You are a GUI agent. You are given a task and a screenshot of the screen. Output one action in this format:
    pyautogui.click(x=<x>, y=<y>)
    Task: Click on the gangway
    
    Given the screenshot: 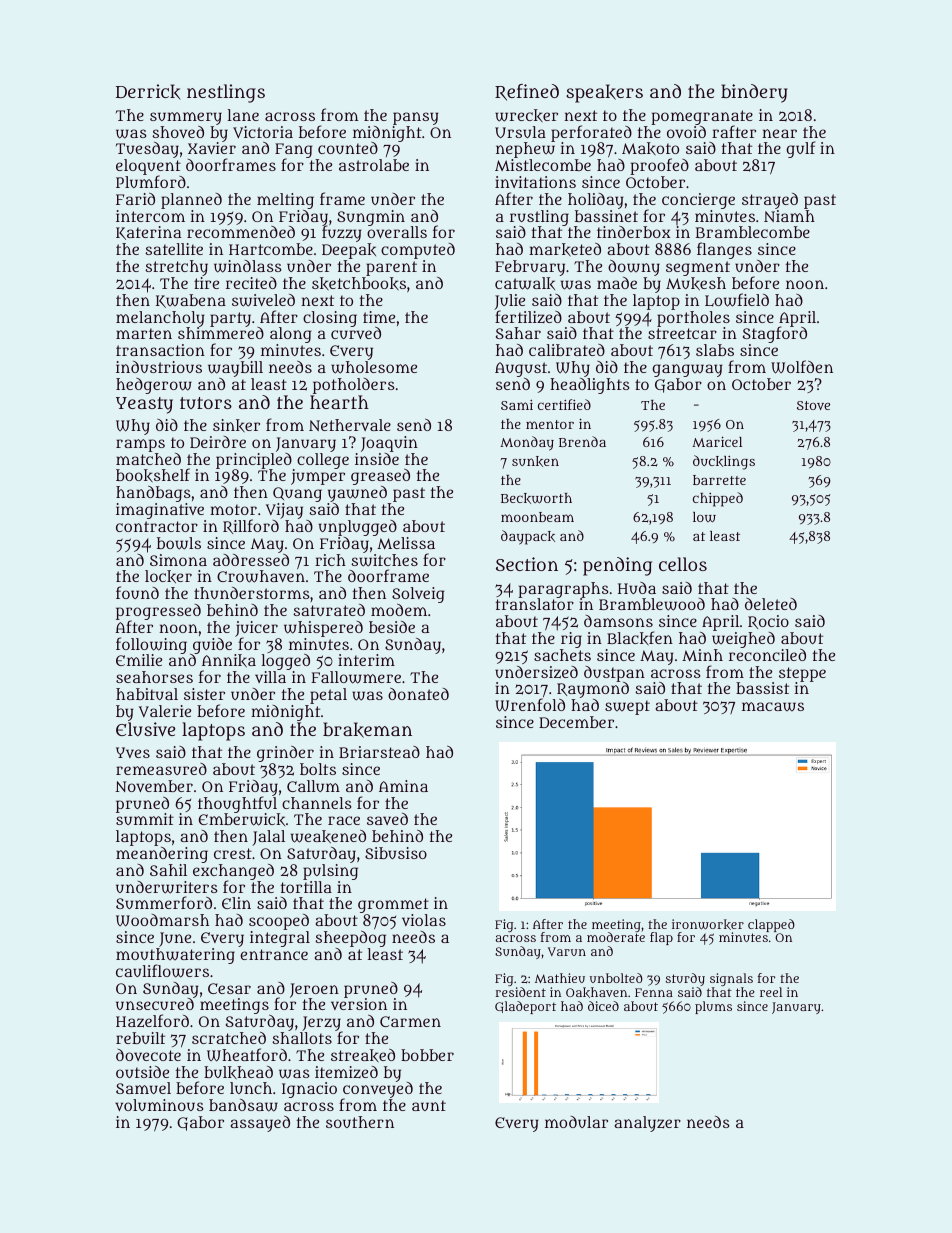 What is the action you would take?
    pyautogui.click(x=687, y=370)
